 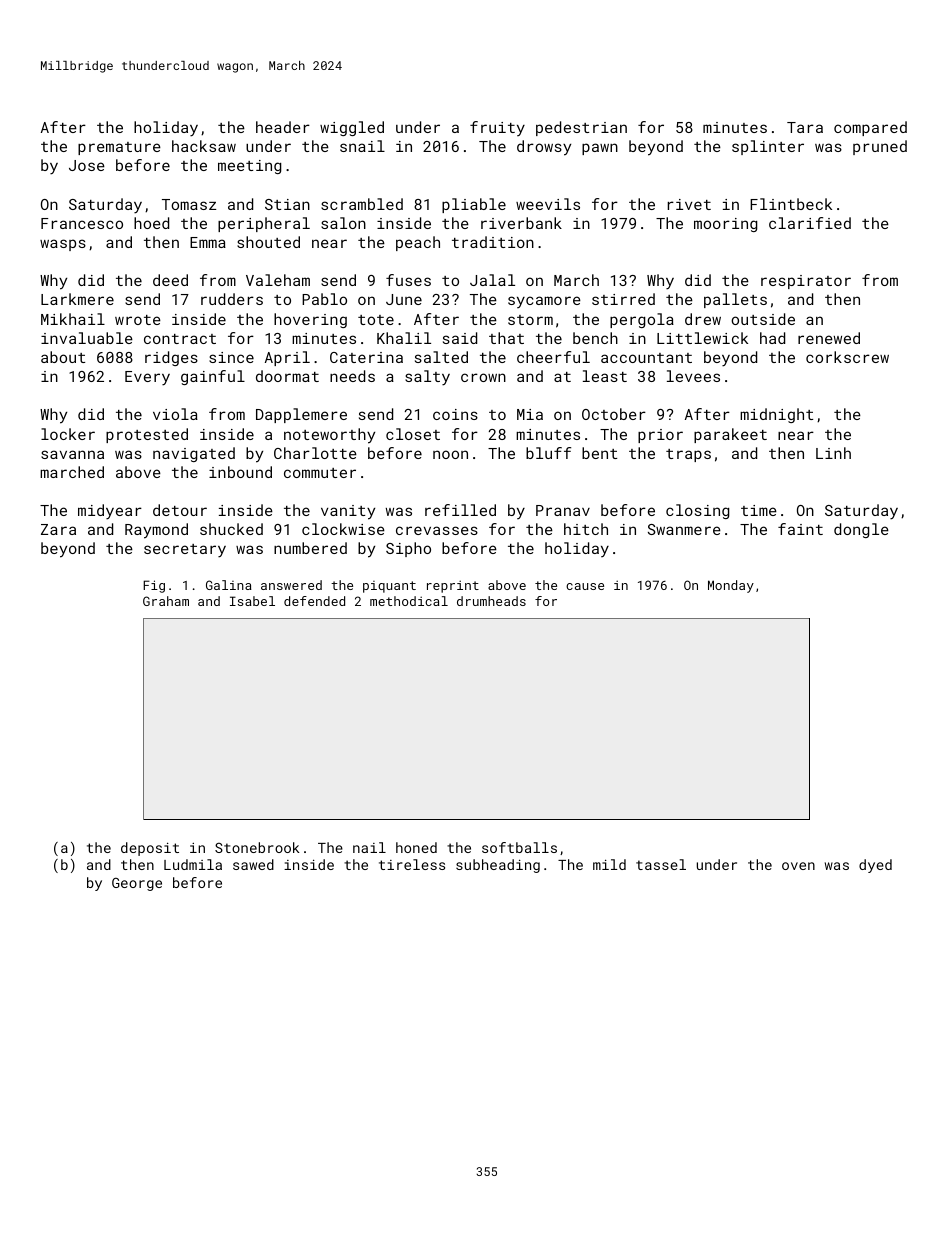 I want to click on hoed, so click(x=151, y=223).
